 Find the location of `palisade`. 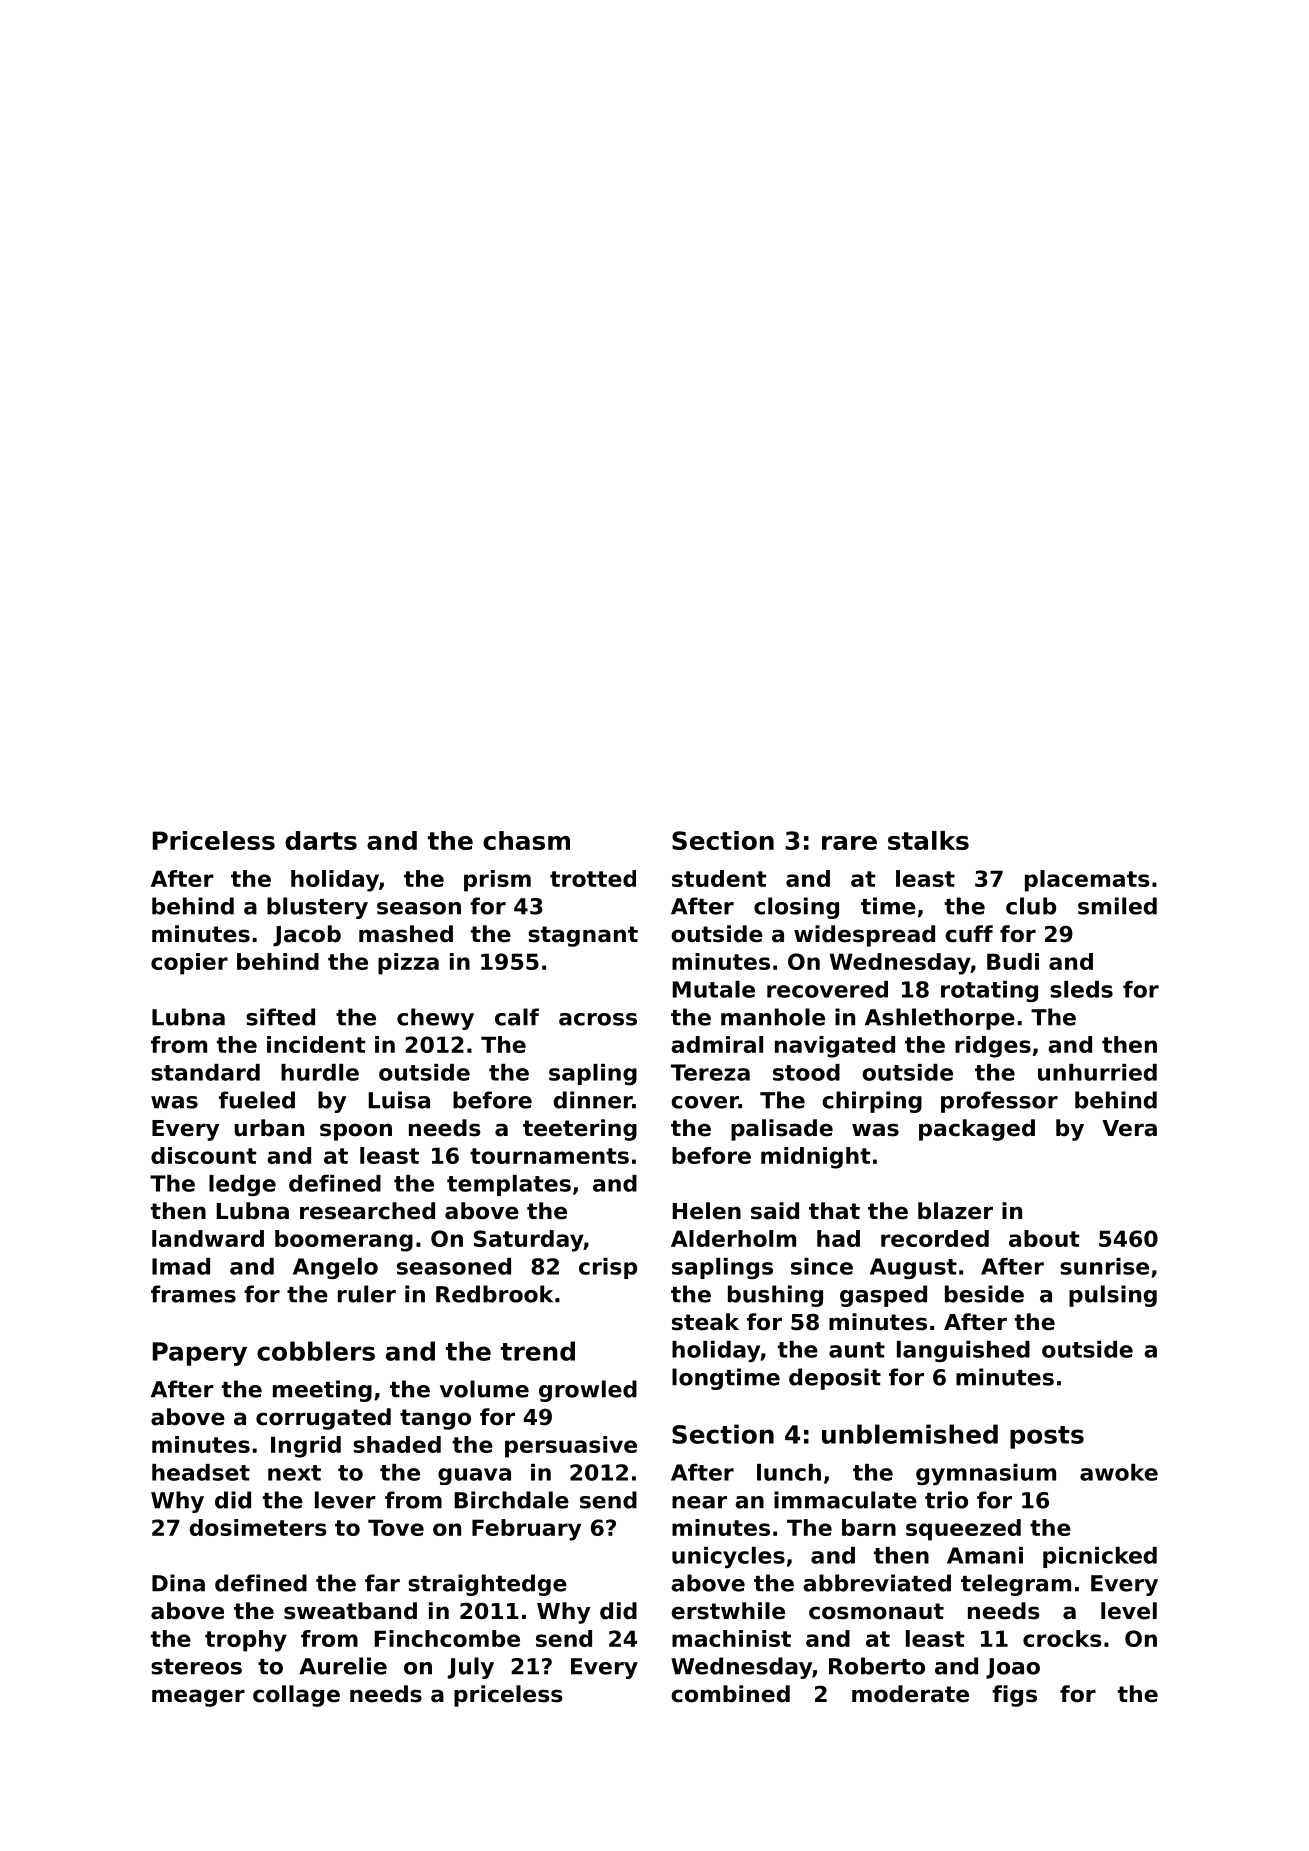

palisade is located at coordinates (782, 1130).
